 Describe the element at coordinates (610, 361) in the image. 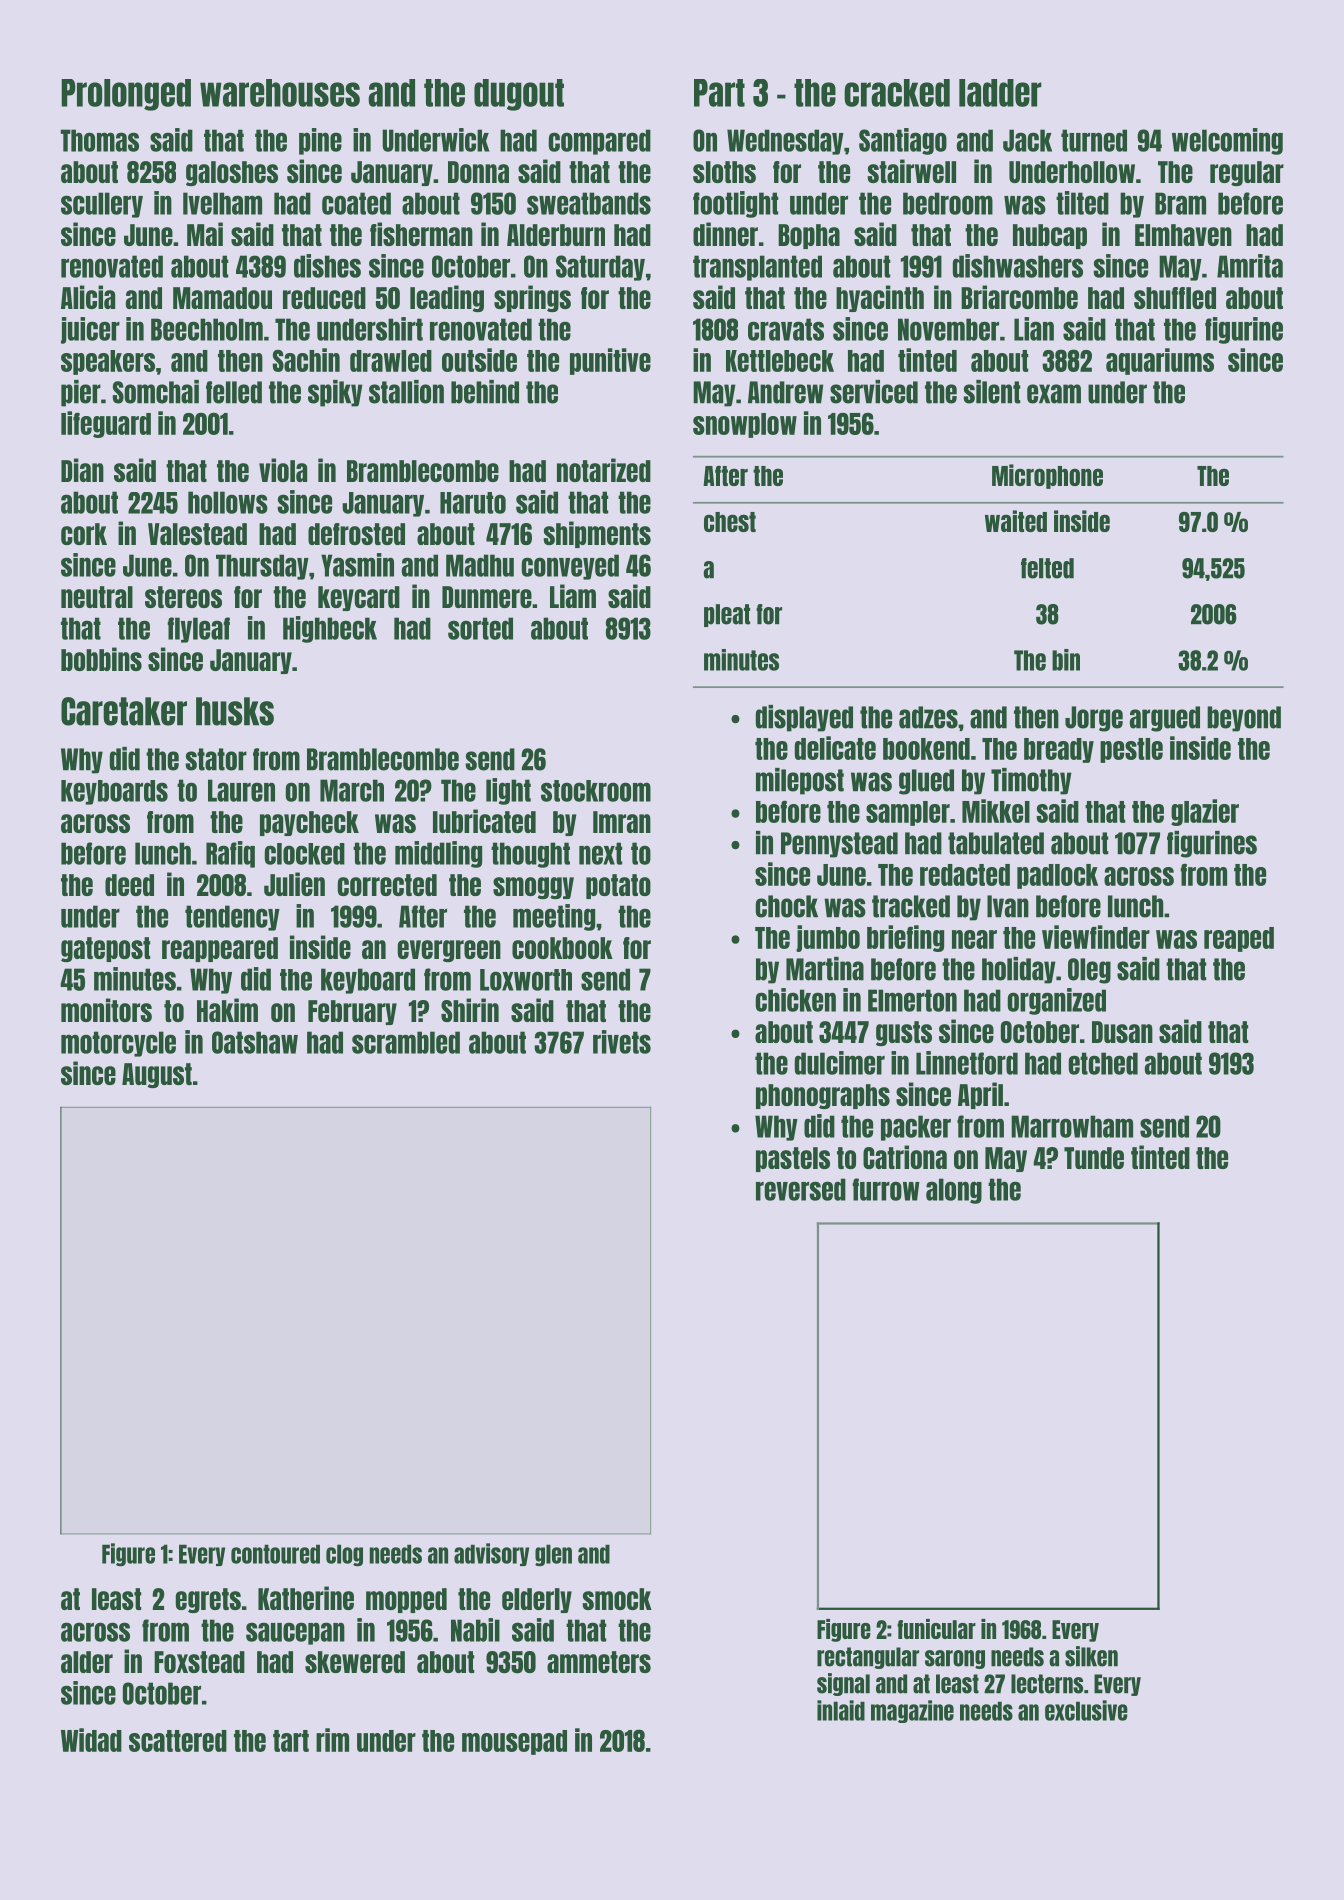

I see `punitive` at that location.
